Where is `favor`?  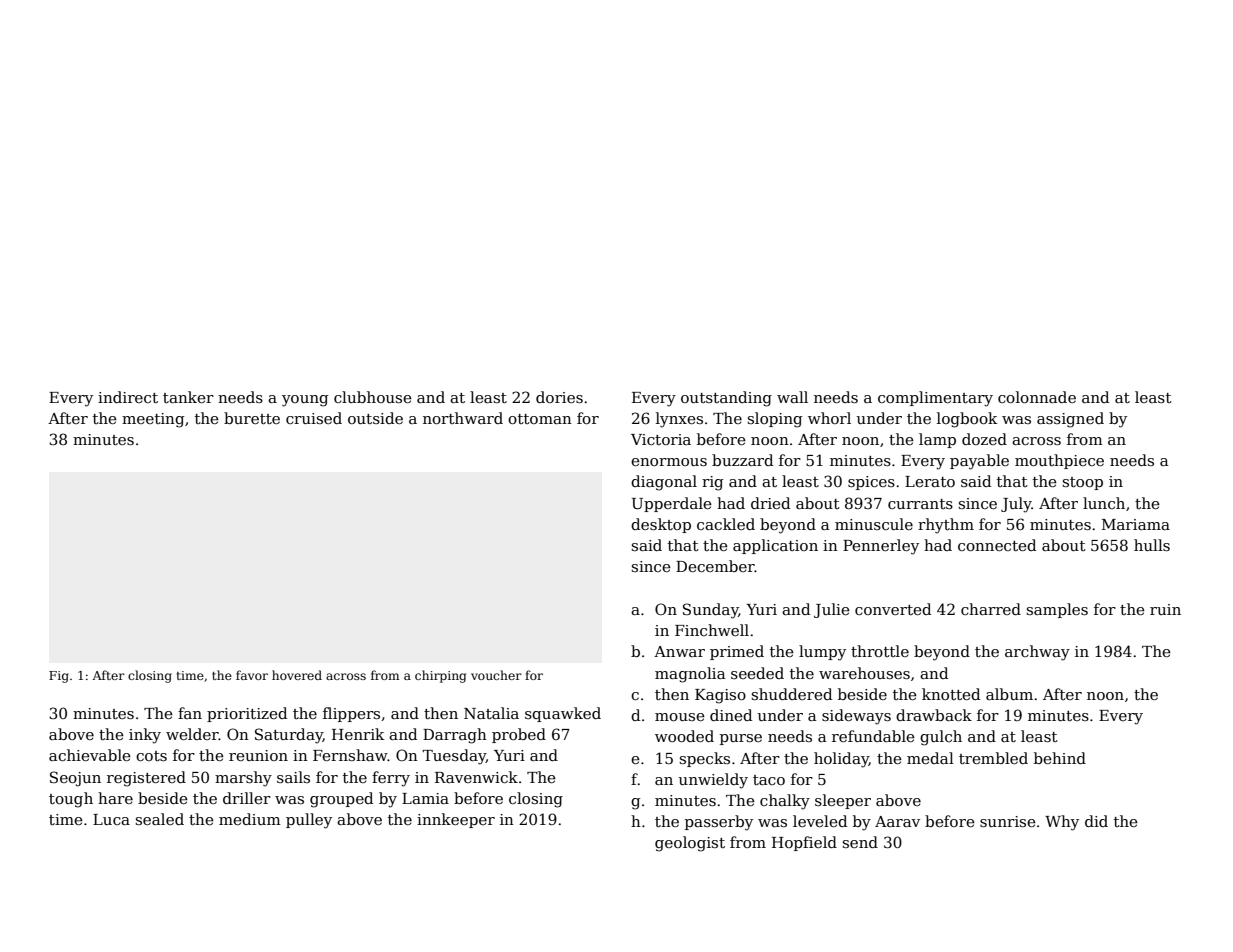
favor is located at coordinates (252, 675).
